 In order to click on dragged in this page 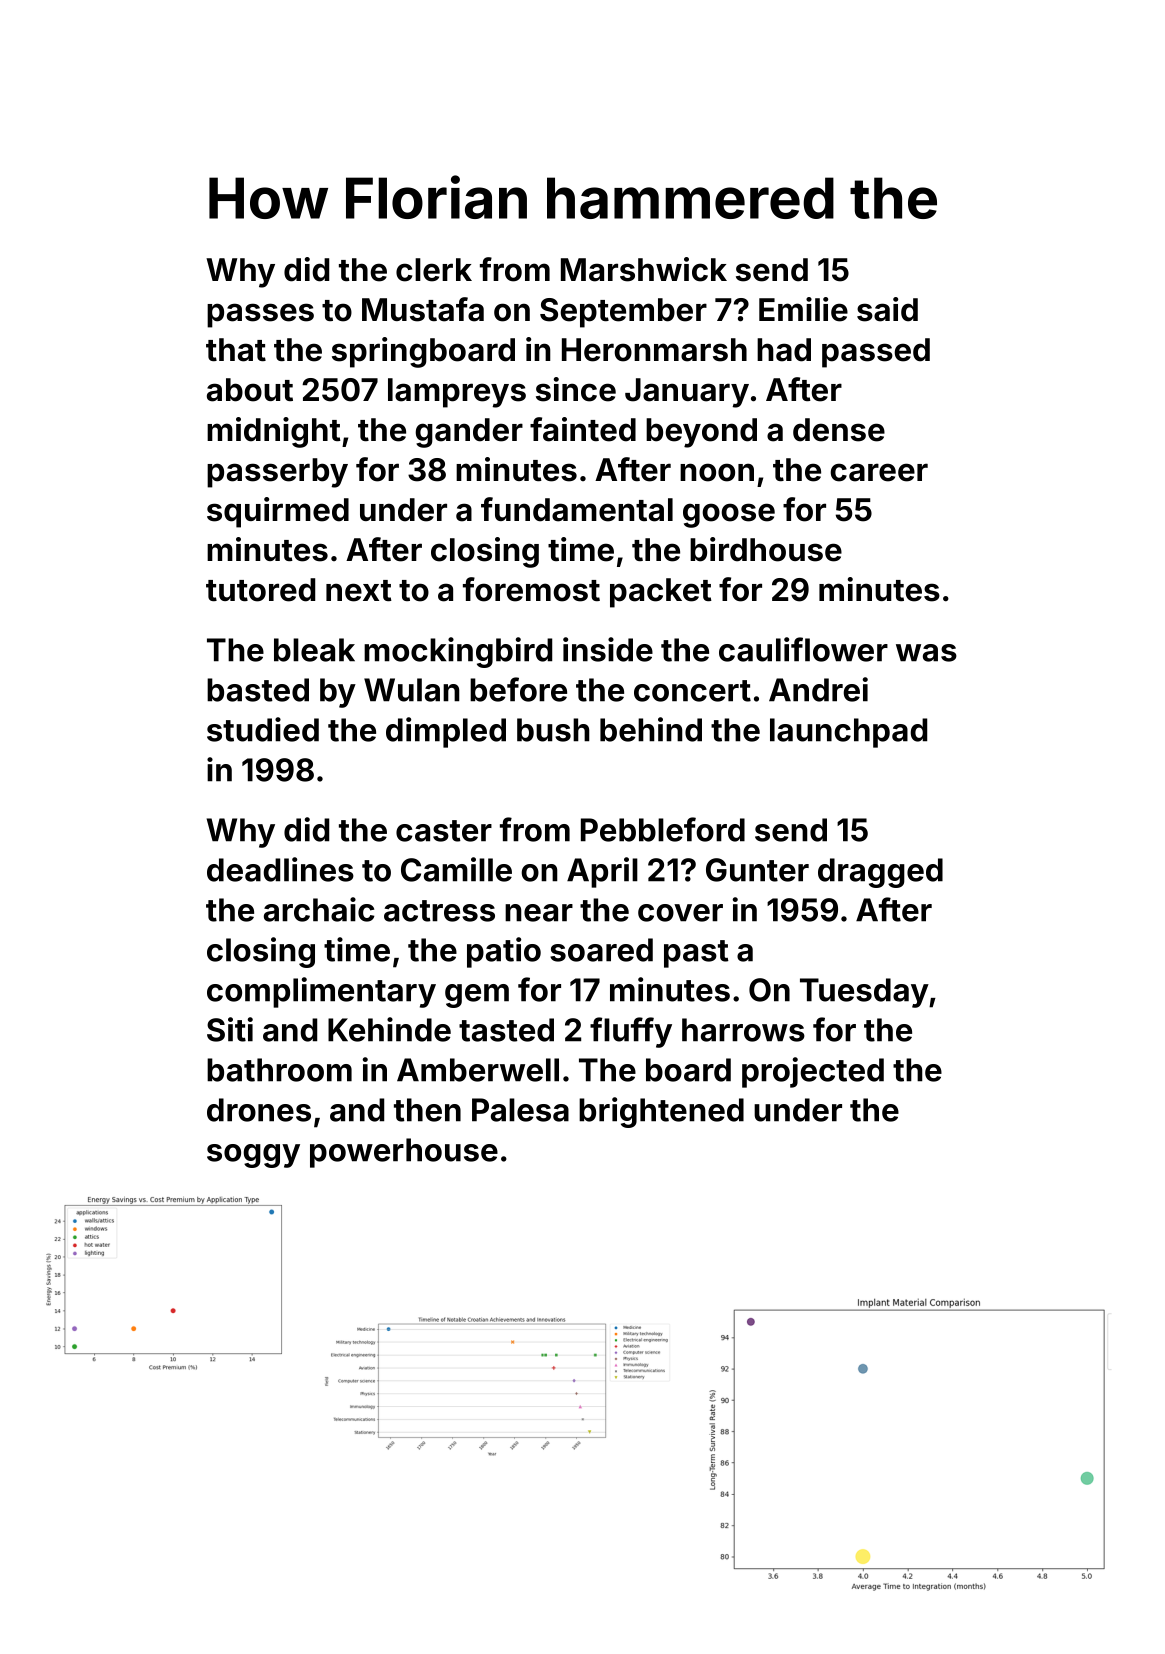, I will do `click(880, 873)`.
